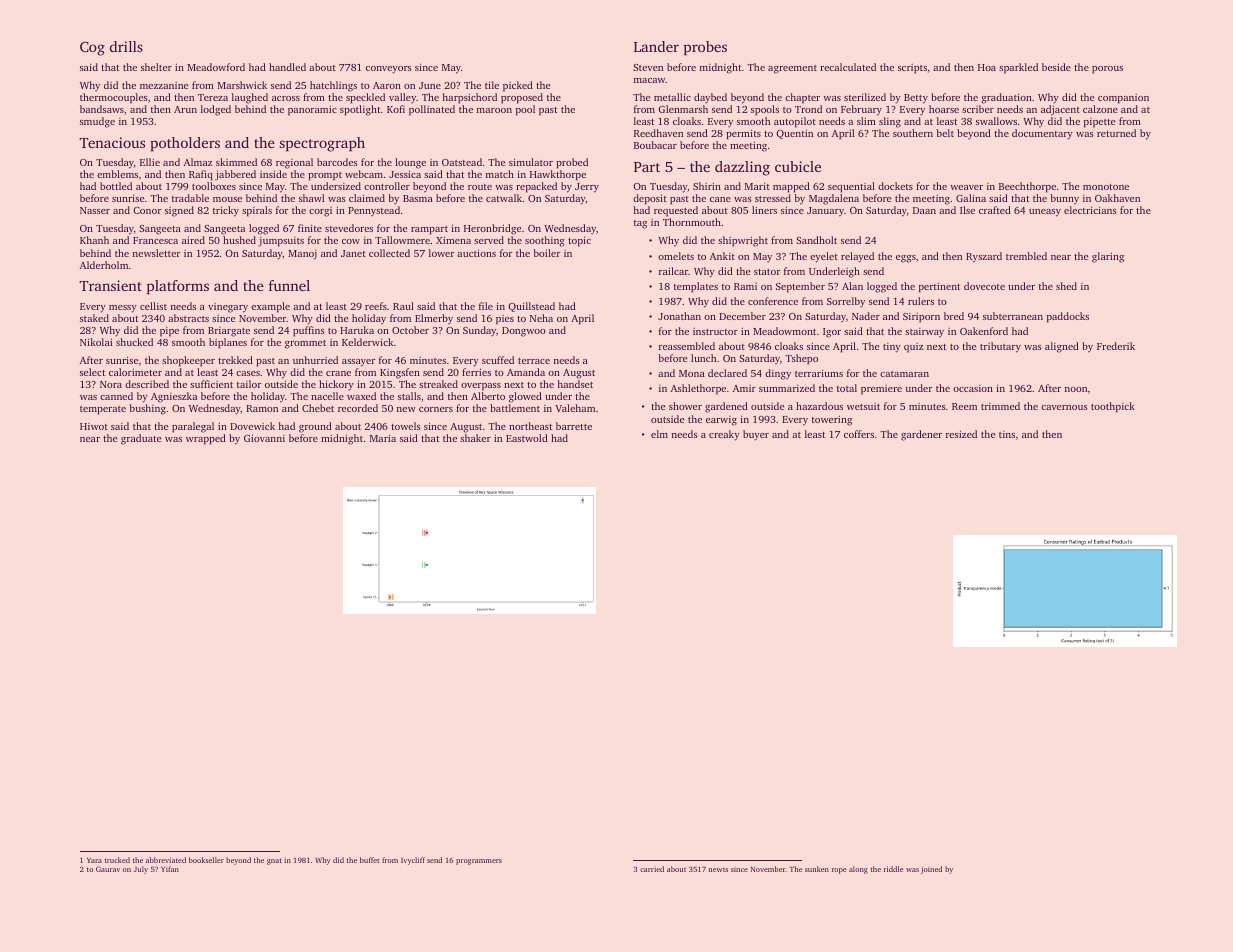  What do you see at coordinates (333, 86) in the document?
I see `hatchlings` at bounding box center [333, 86].
